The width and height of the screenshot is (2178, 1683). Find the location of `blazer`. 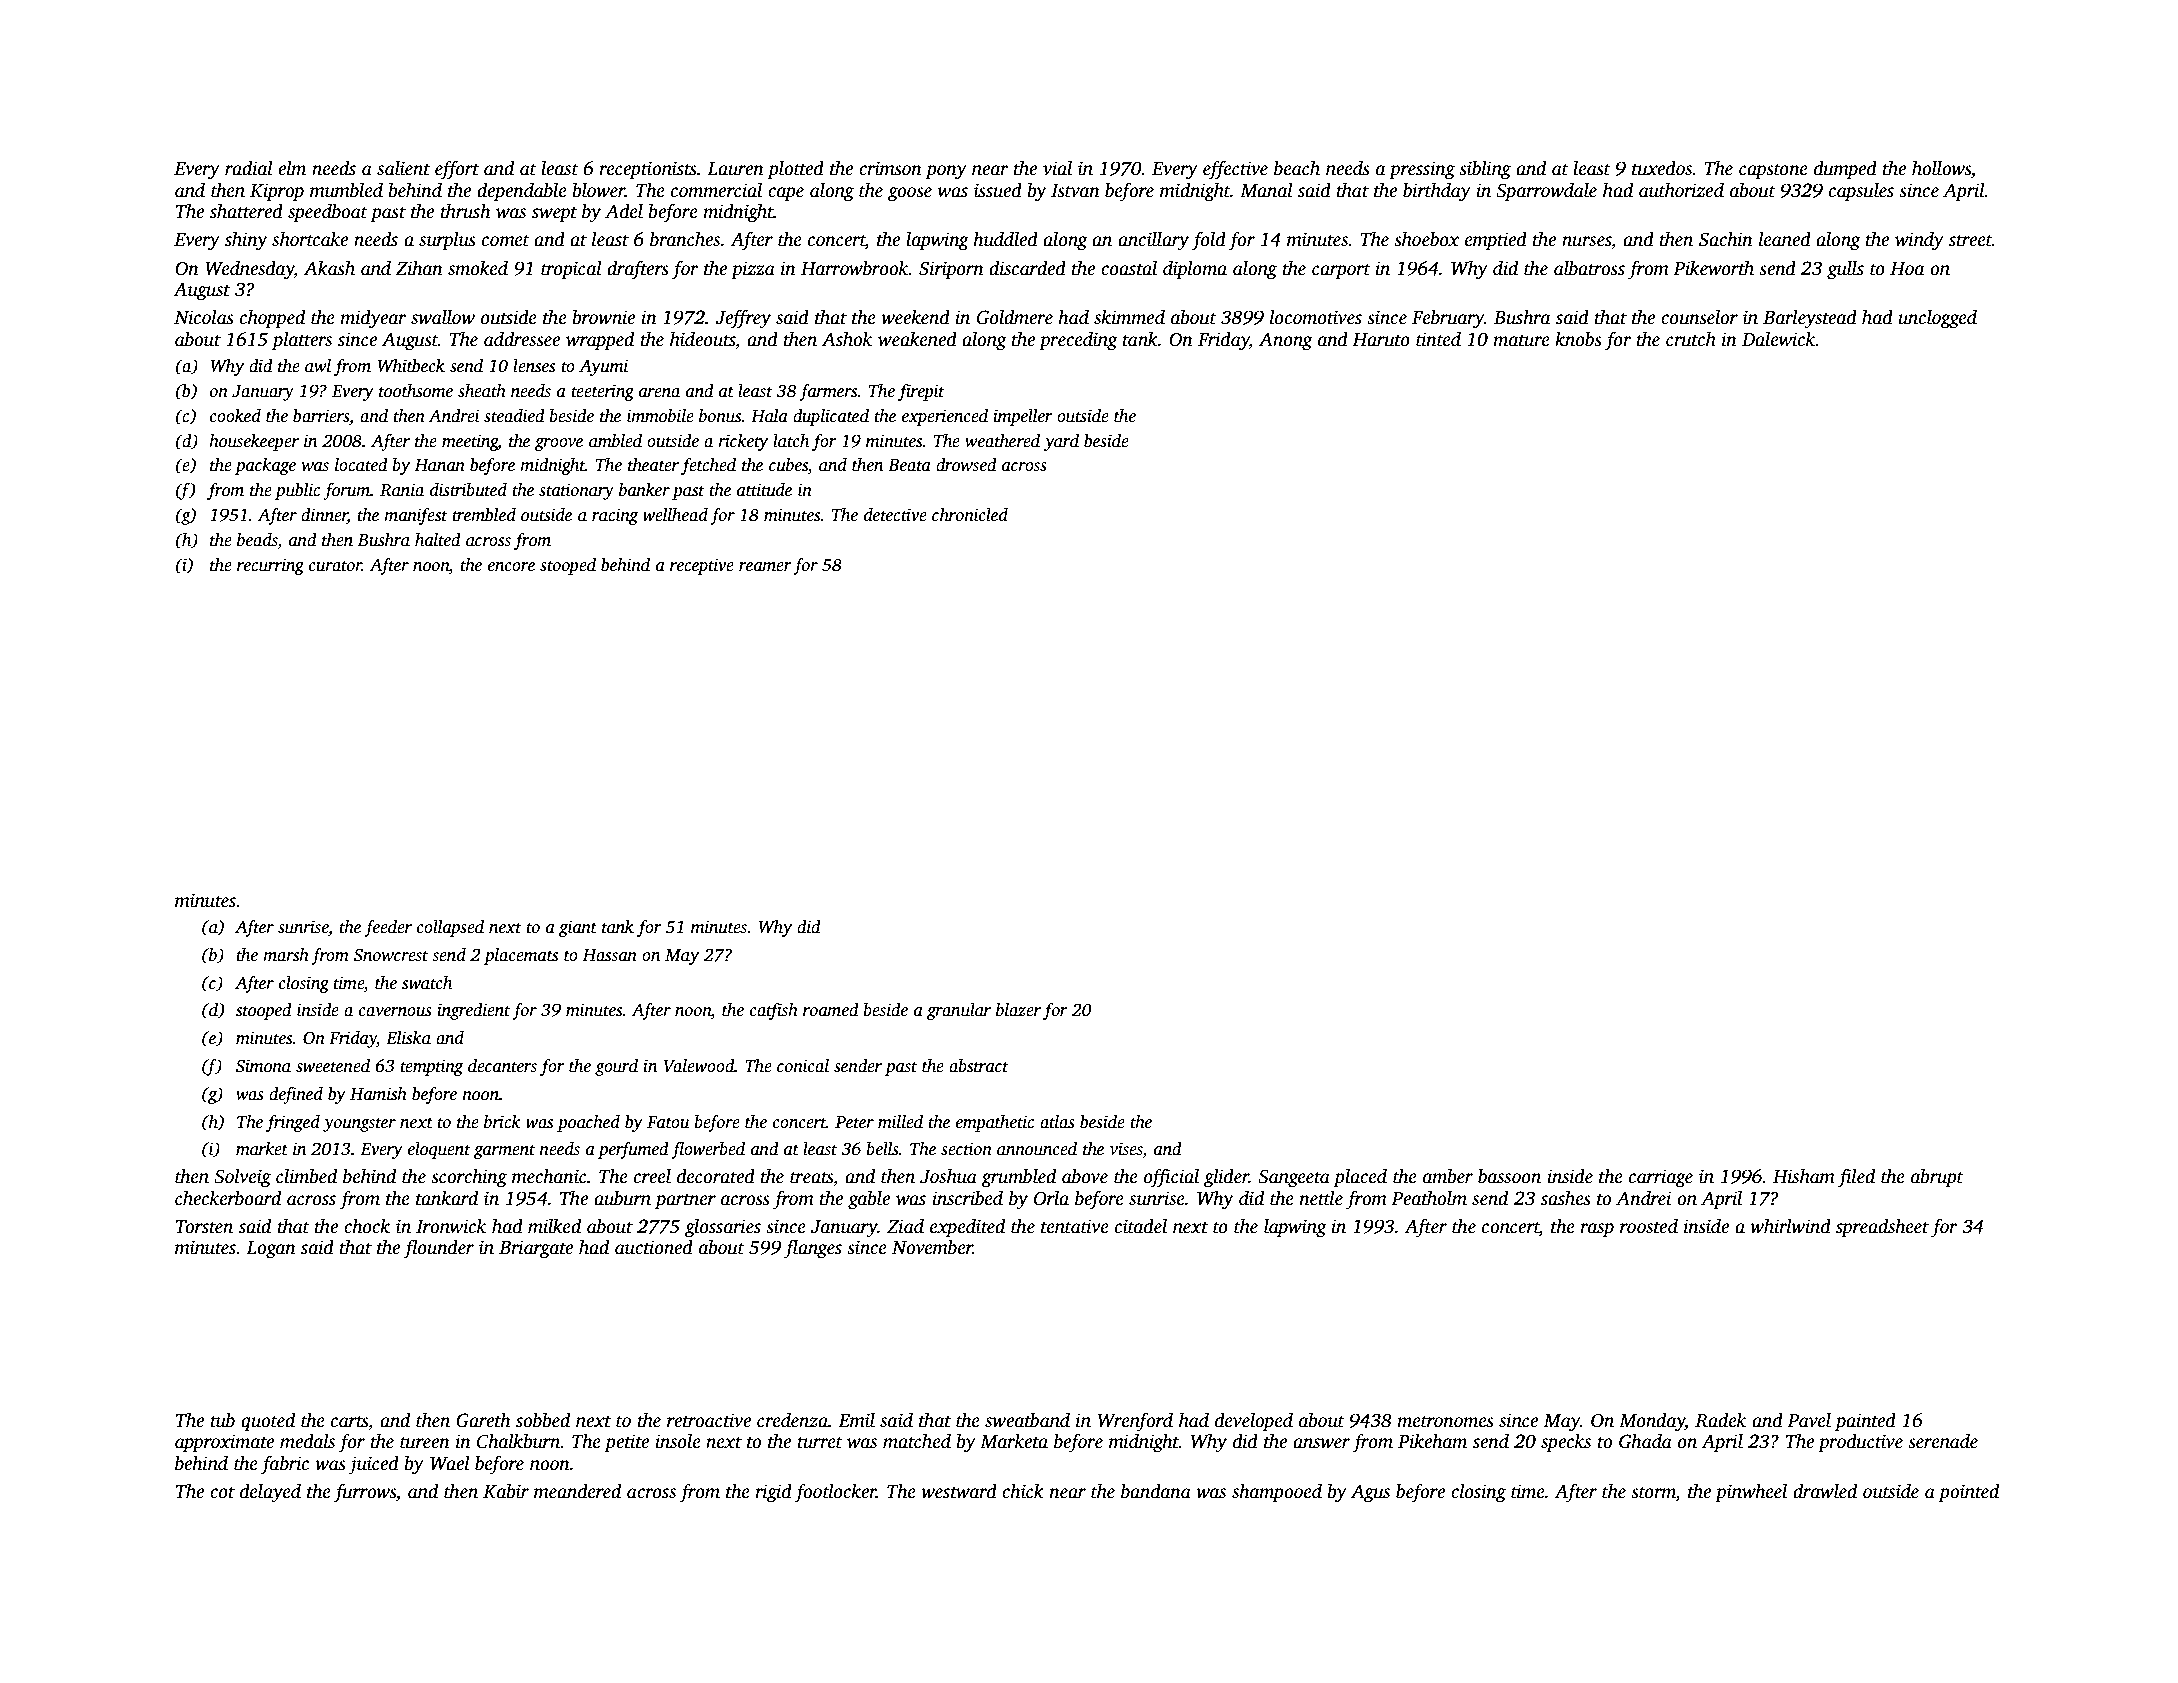

blazer is located at coordinates (1018, 1010).
